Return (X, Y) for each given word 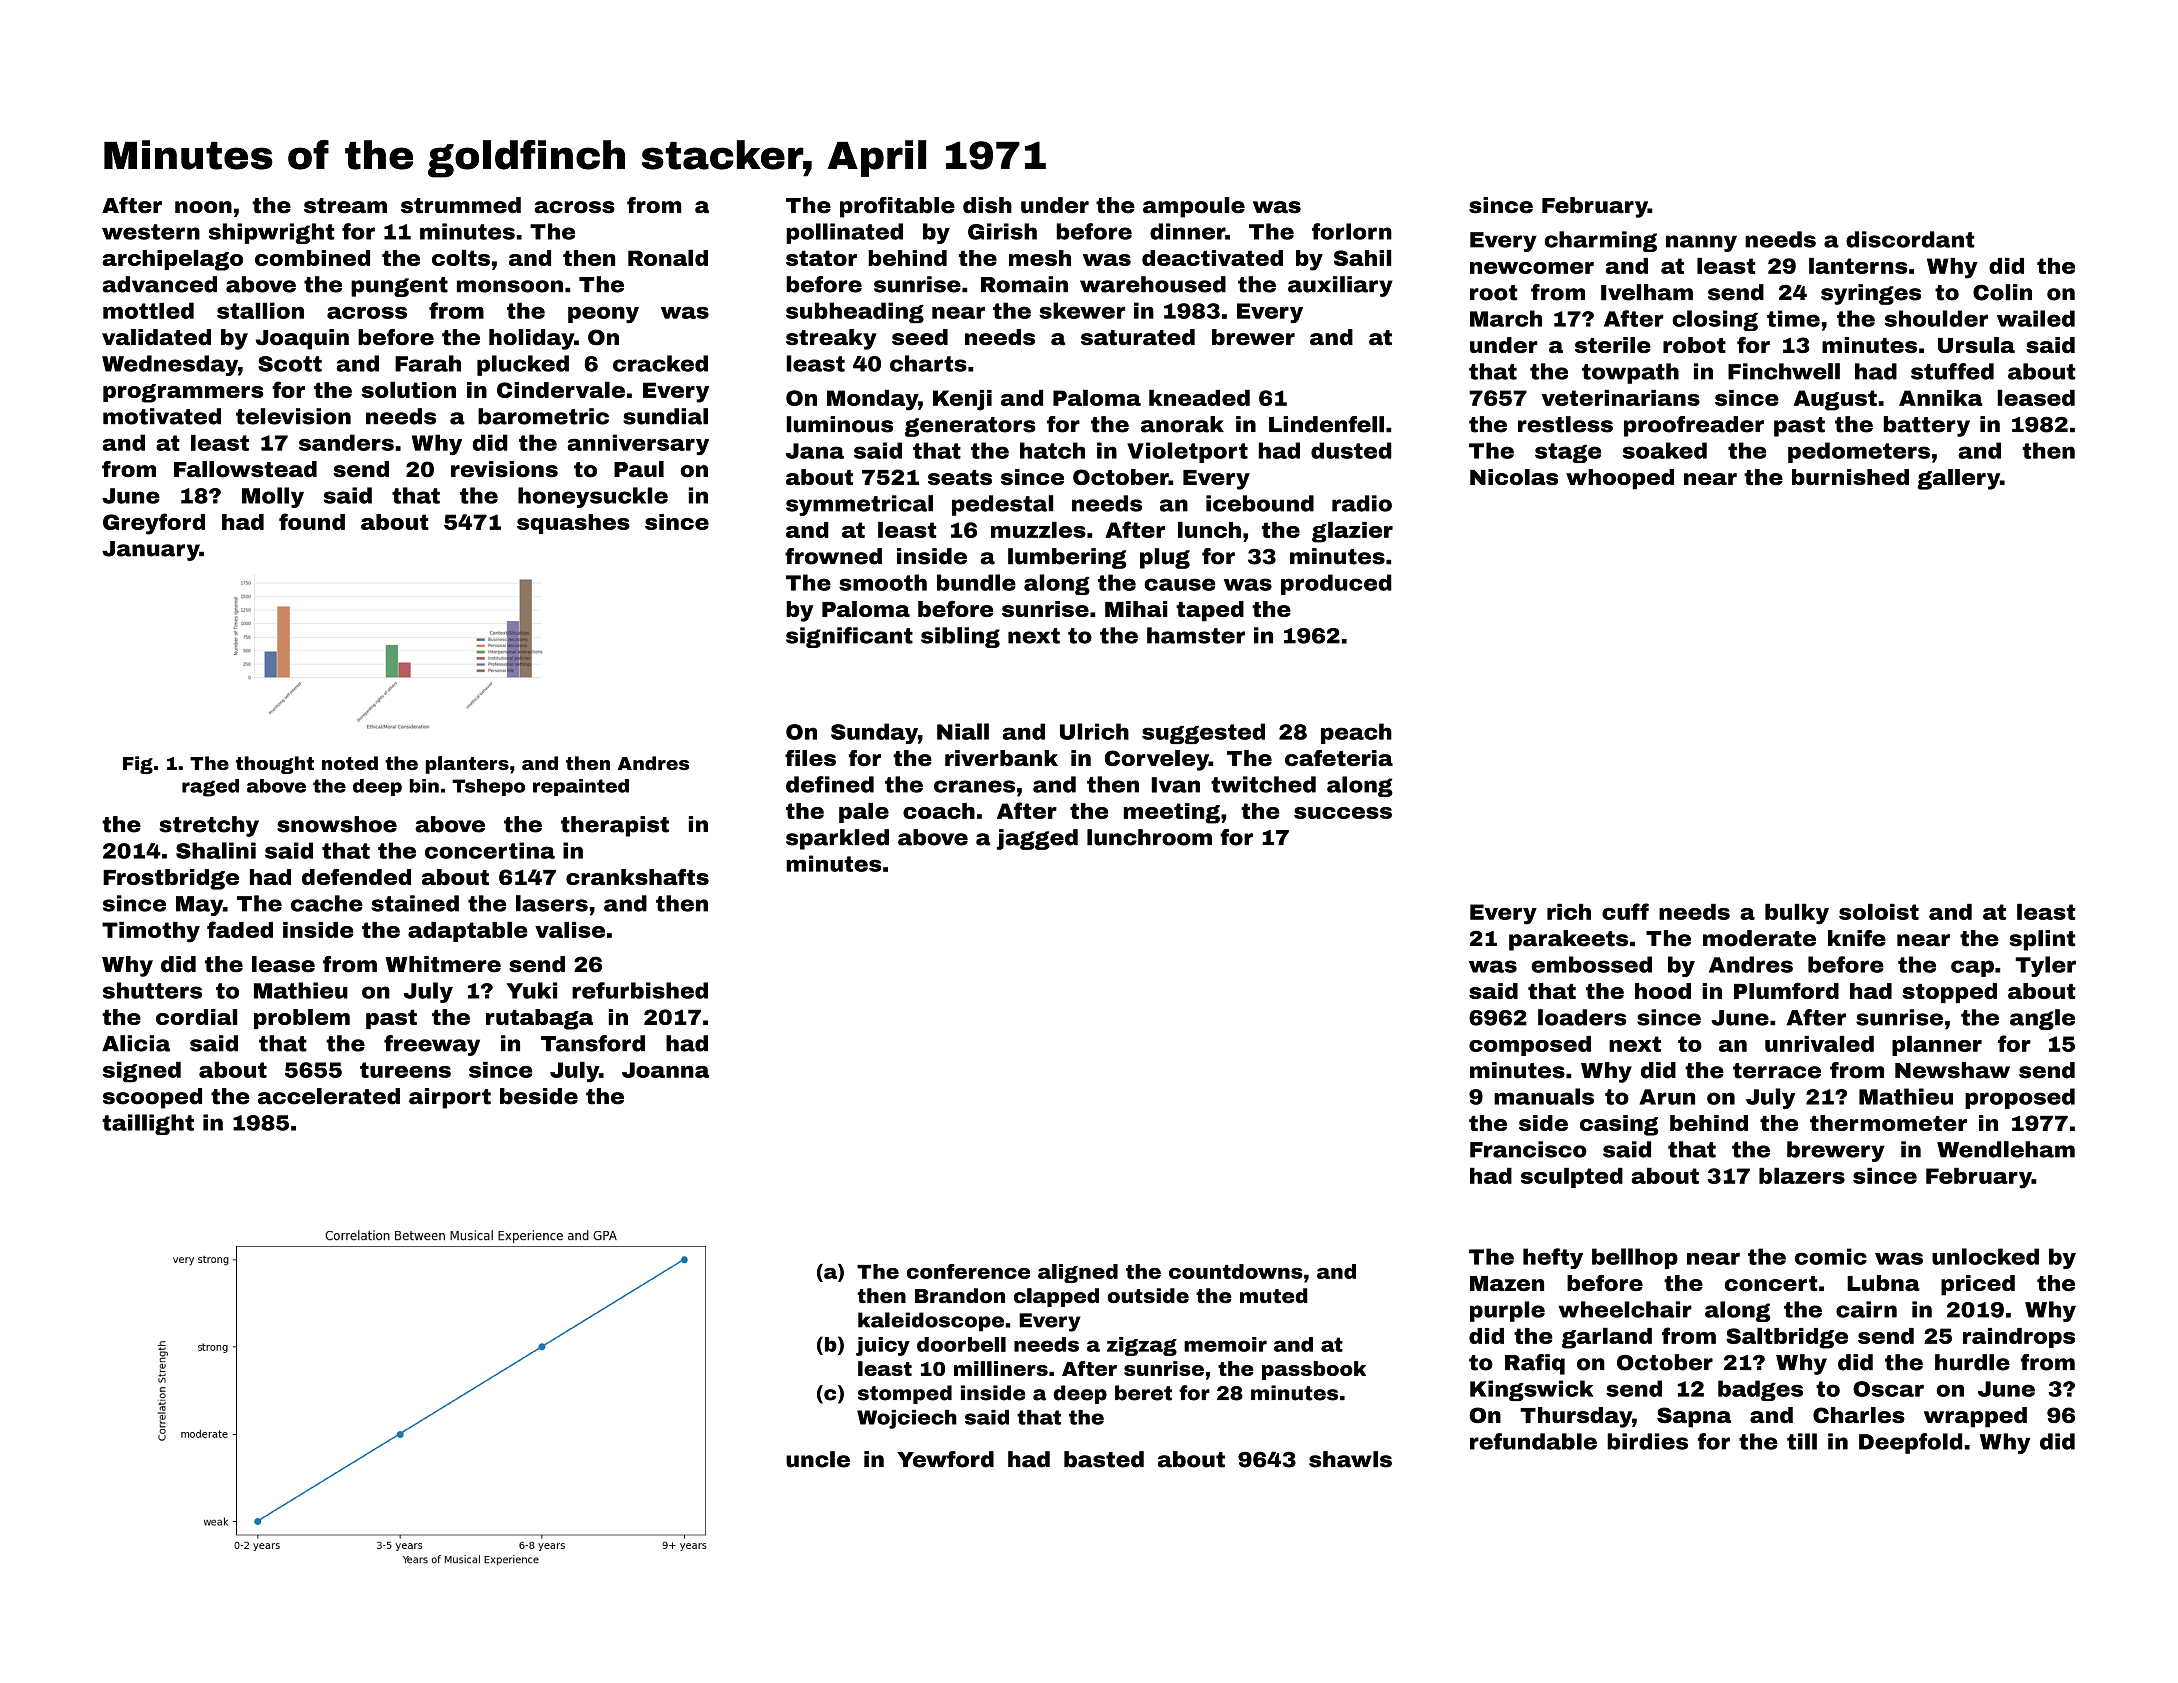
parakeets (1568, 940)
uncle (818, 1459)
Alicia (136, 1043)
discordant (1910, 239)
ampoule (1194, 207)
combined (312, 258)
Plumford (1786, 990)
